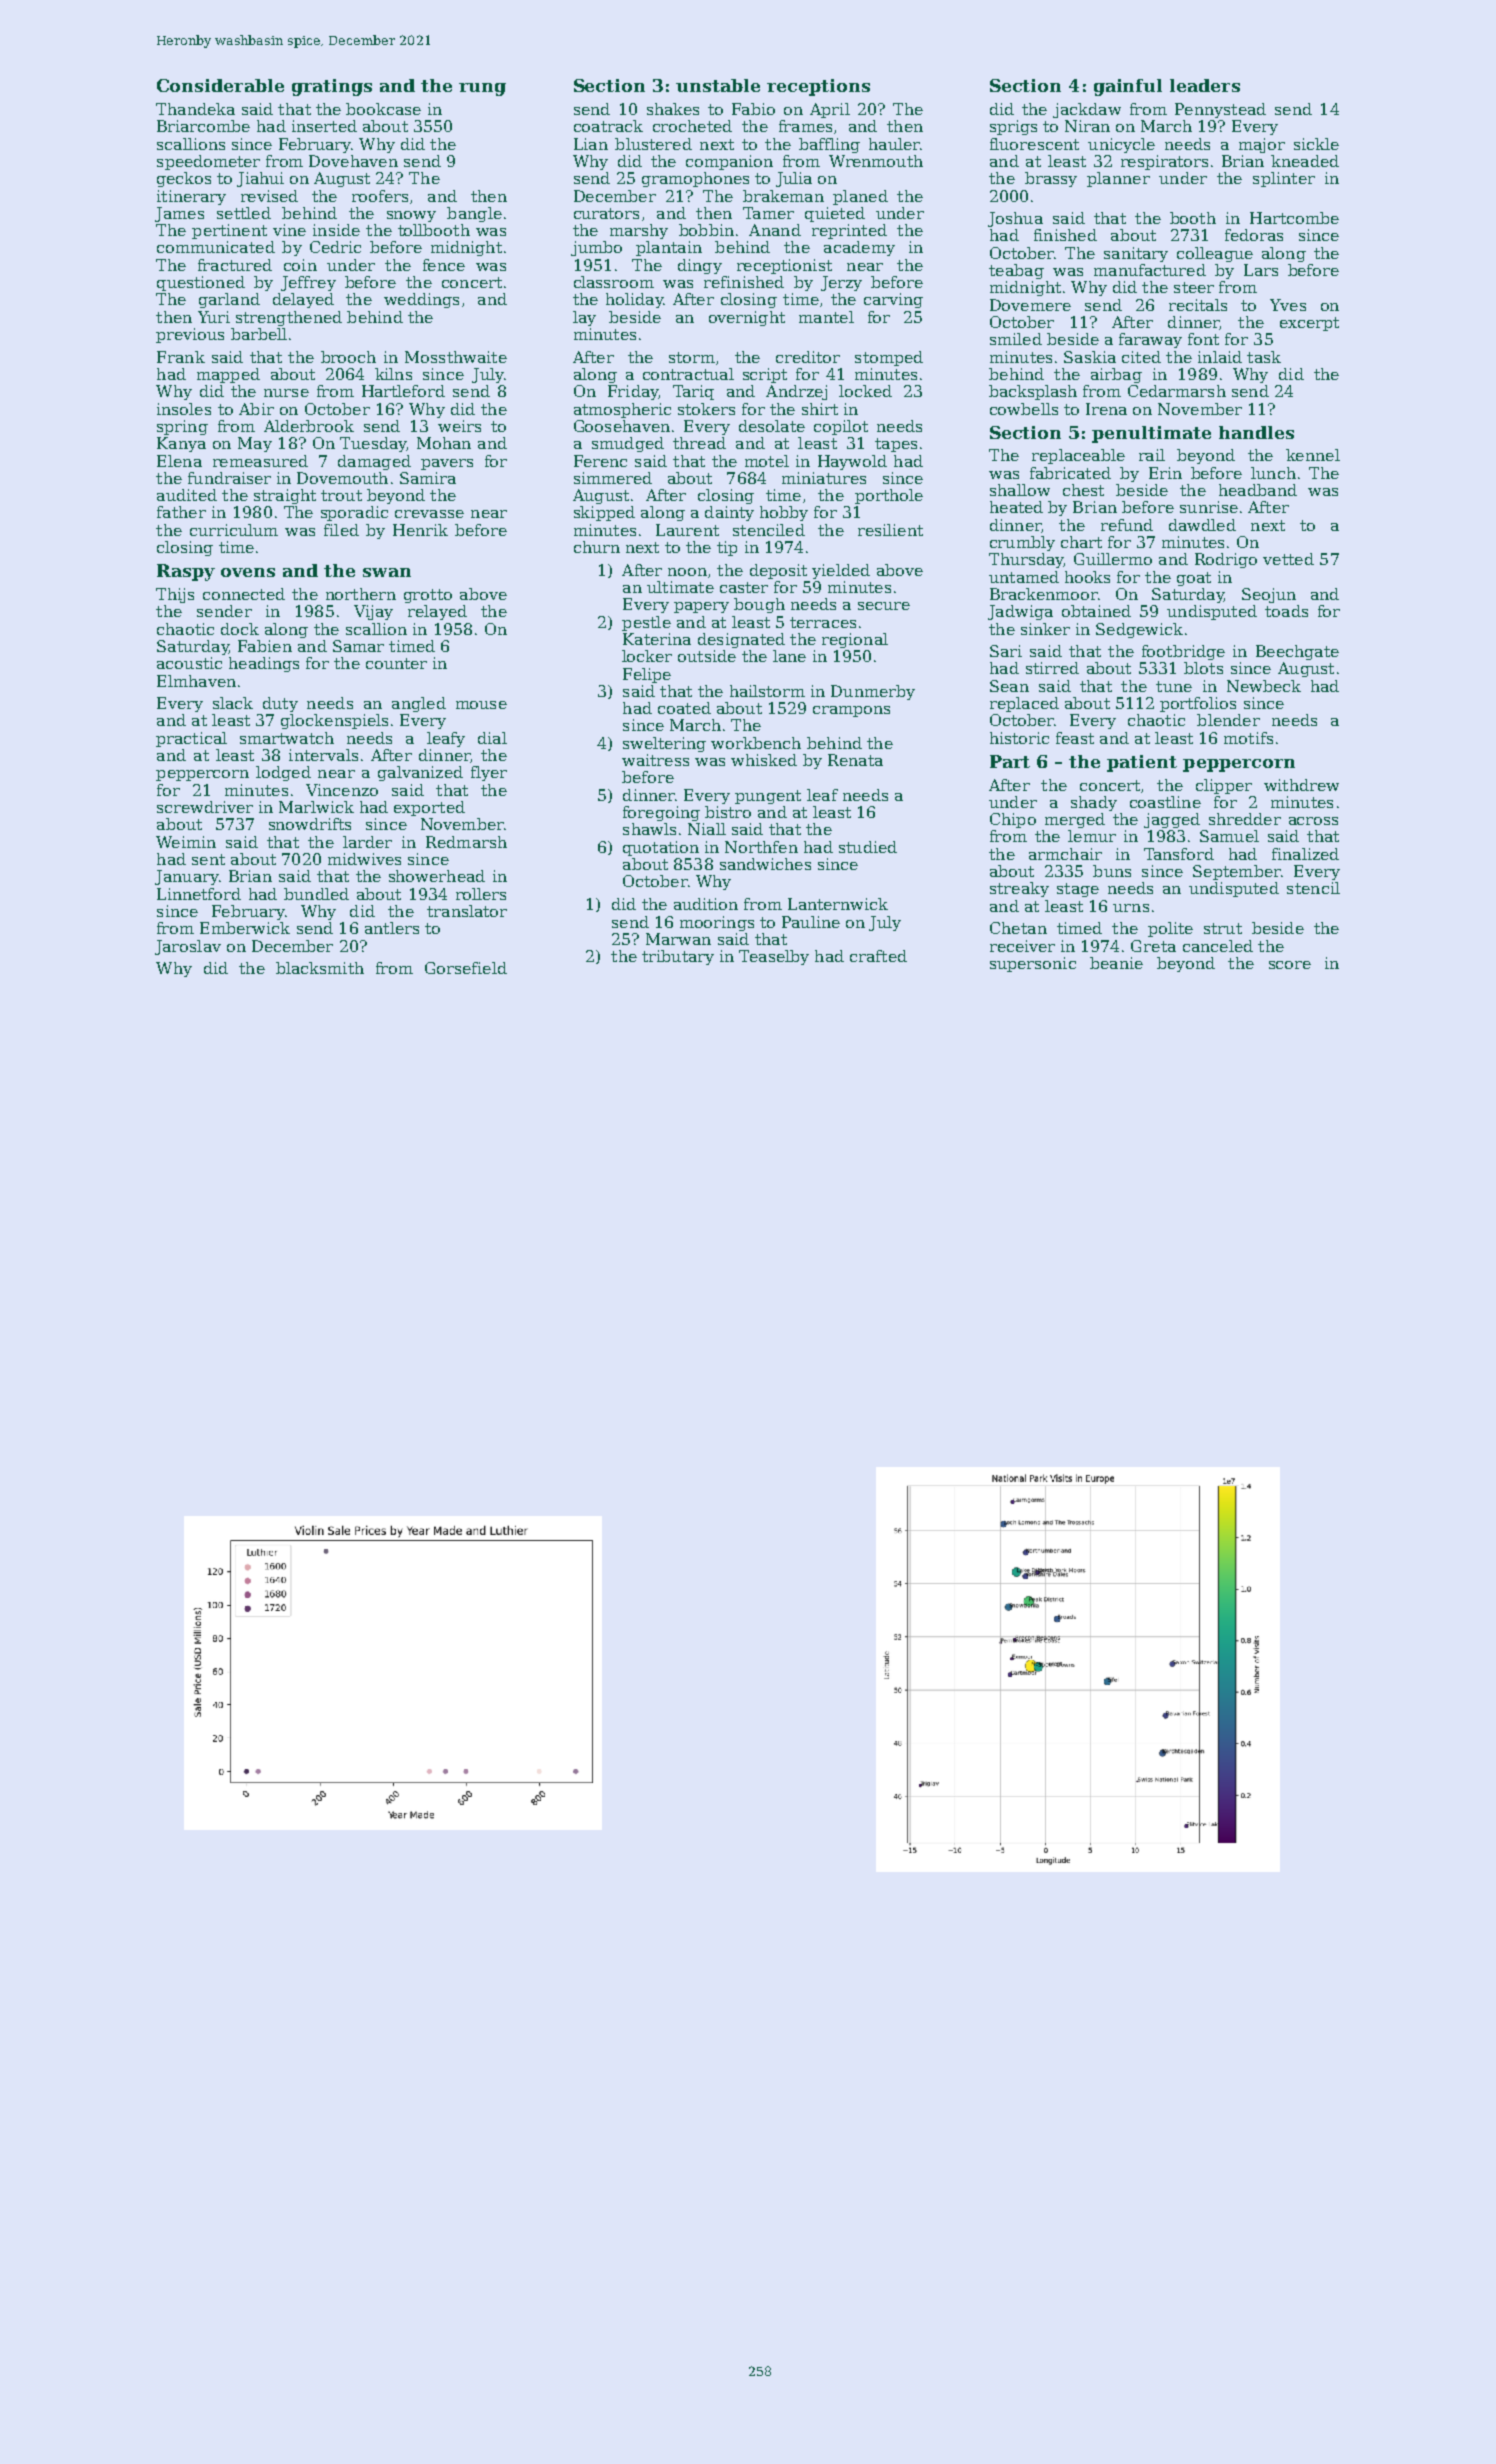 This image has width=1496, height=2464. What do you see at coordinates (179, 214) in the image?
I see `James` at bounding box center [179, 214].
